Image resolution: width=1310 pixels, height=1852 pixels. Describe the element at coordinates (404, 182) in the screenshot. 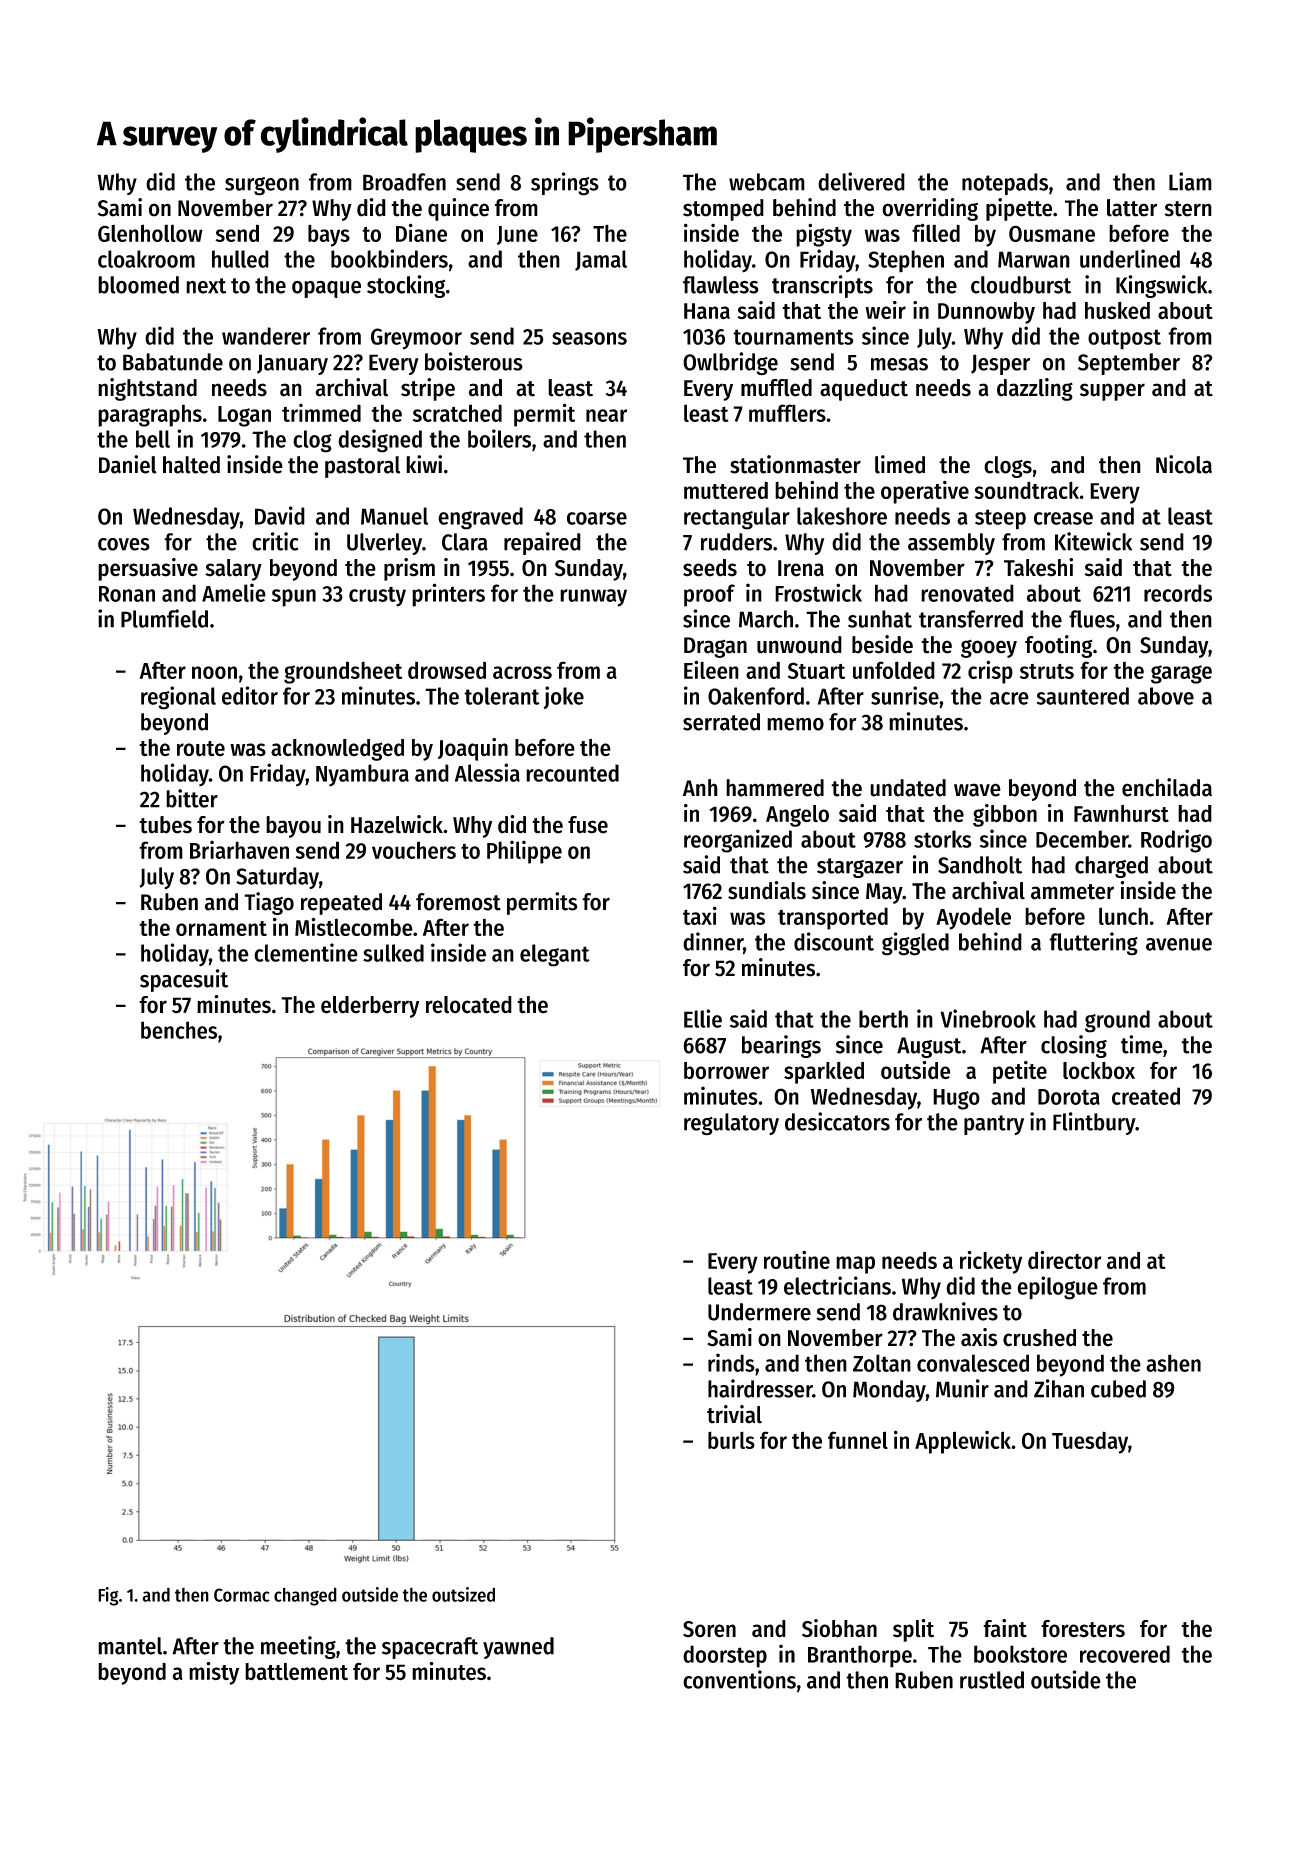

I see `Broadfen` at that location.
